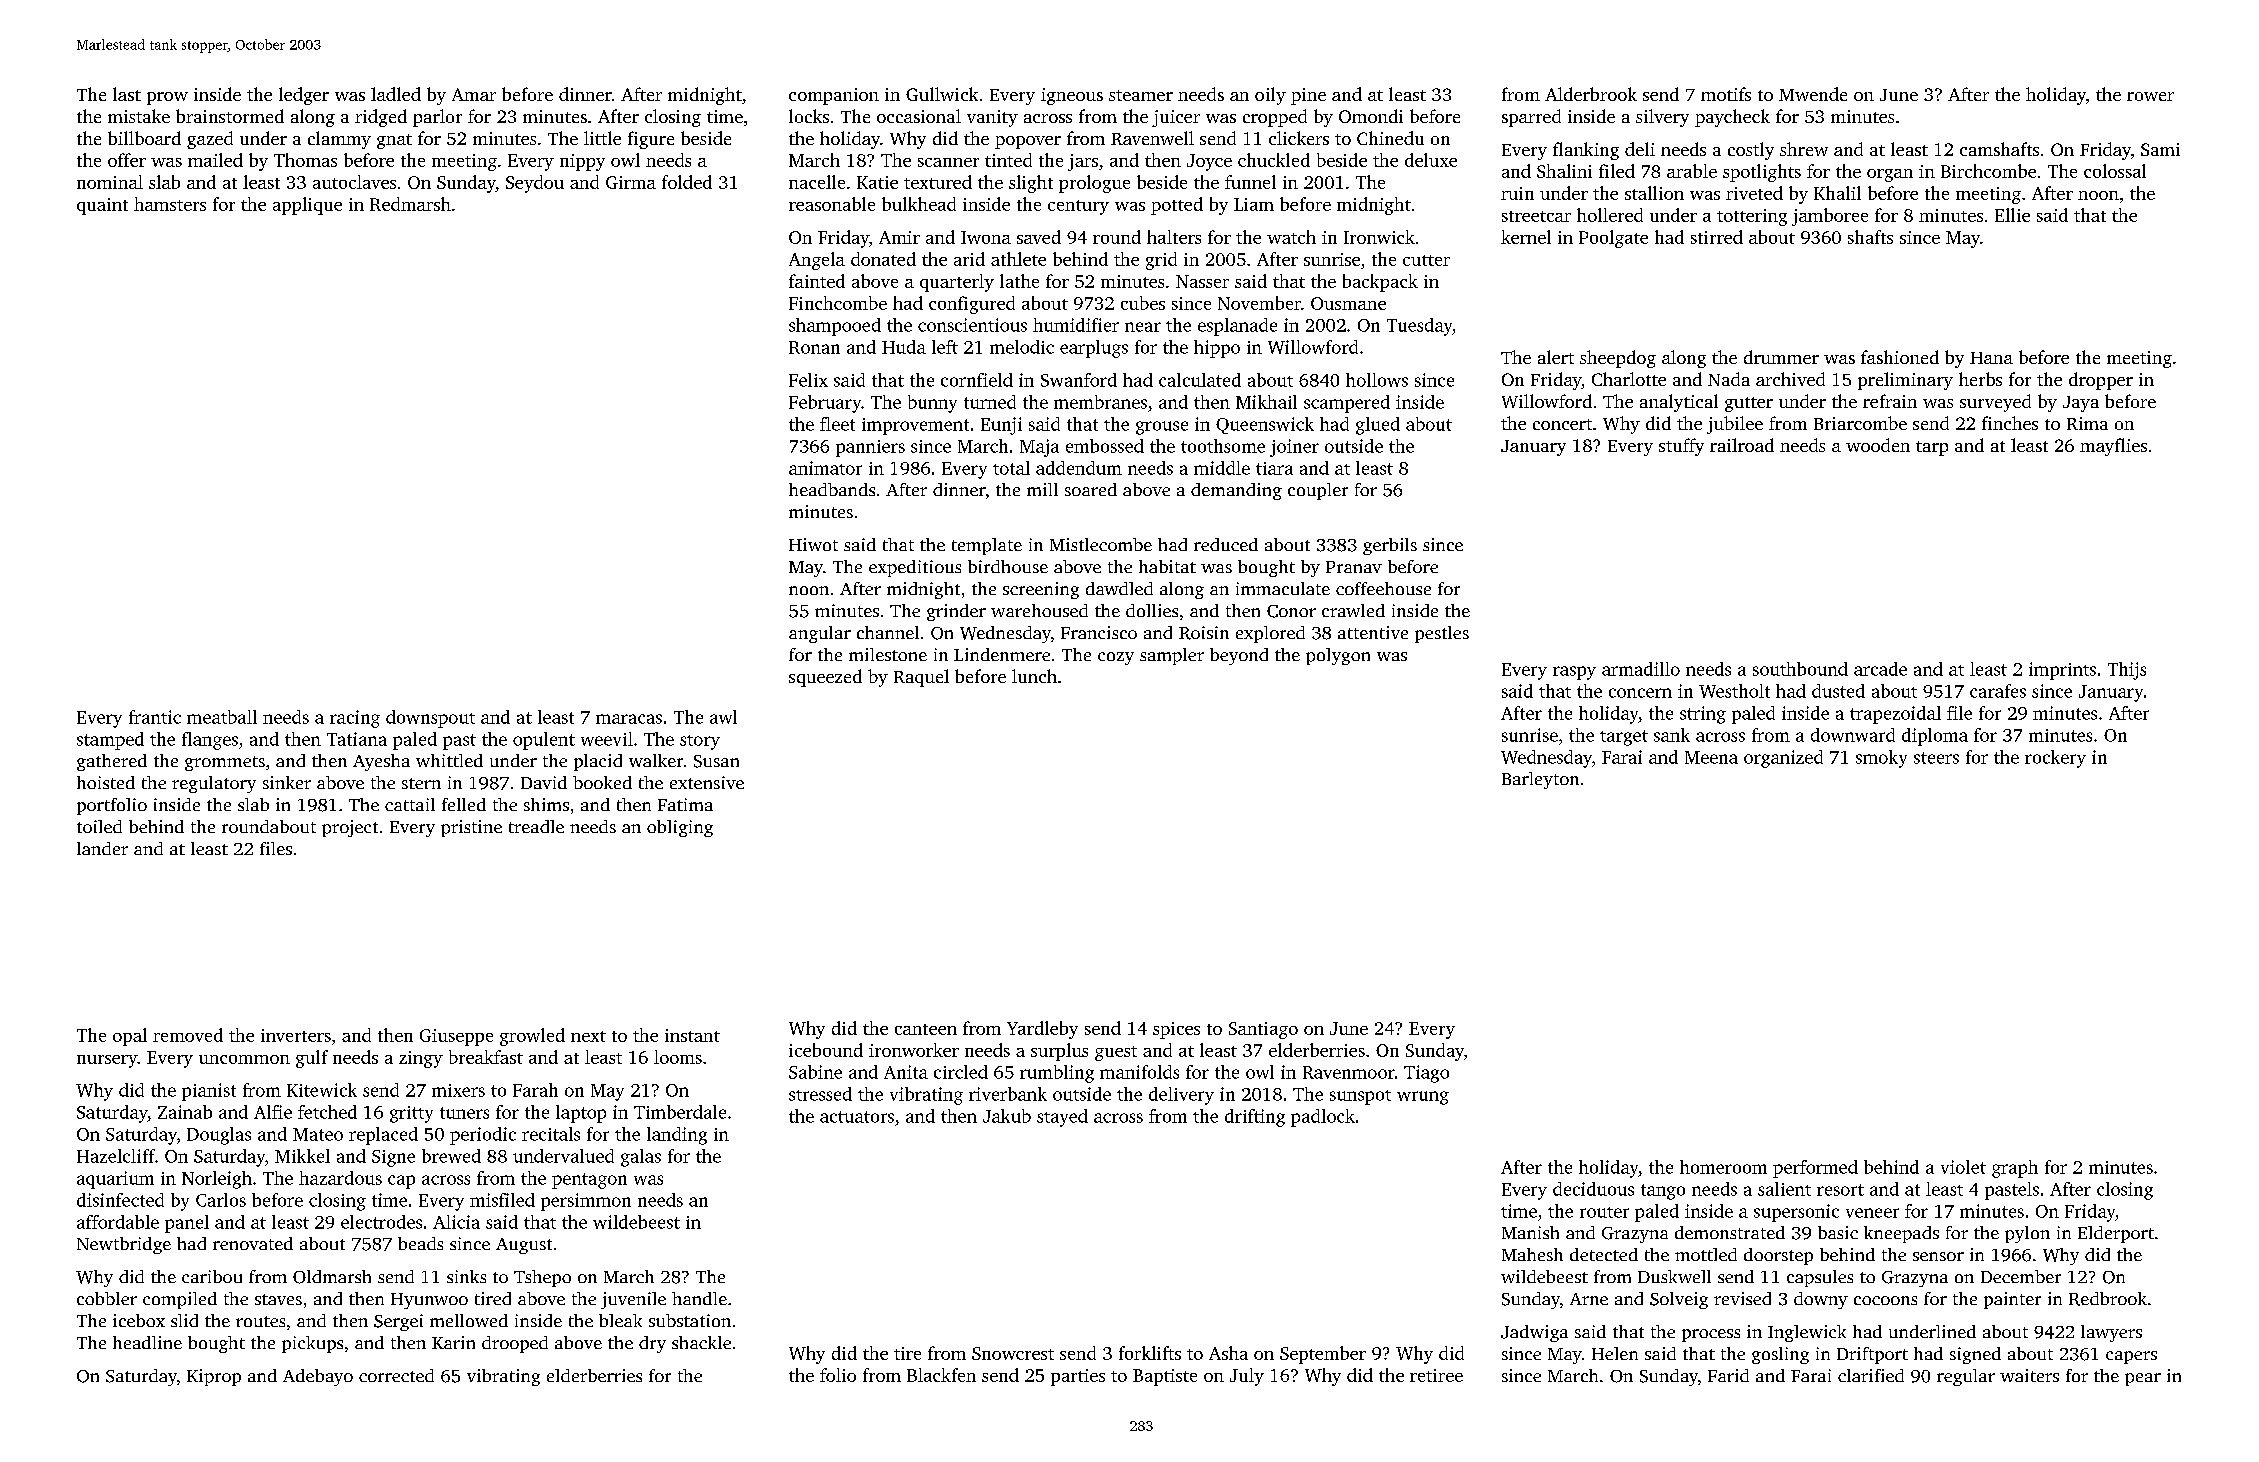  What do you see at coordinates (2108, 1299) in the page?
I see `Redbrook` at bounding box center [2108, 1299].
